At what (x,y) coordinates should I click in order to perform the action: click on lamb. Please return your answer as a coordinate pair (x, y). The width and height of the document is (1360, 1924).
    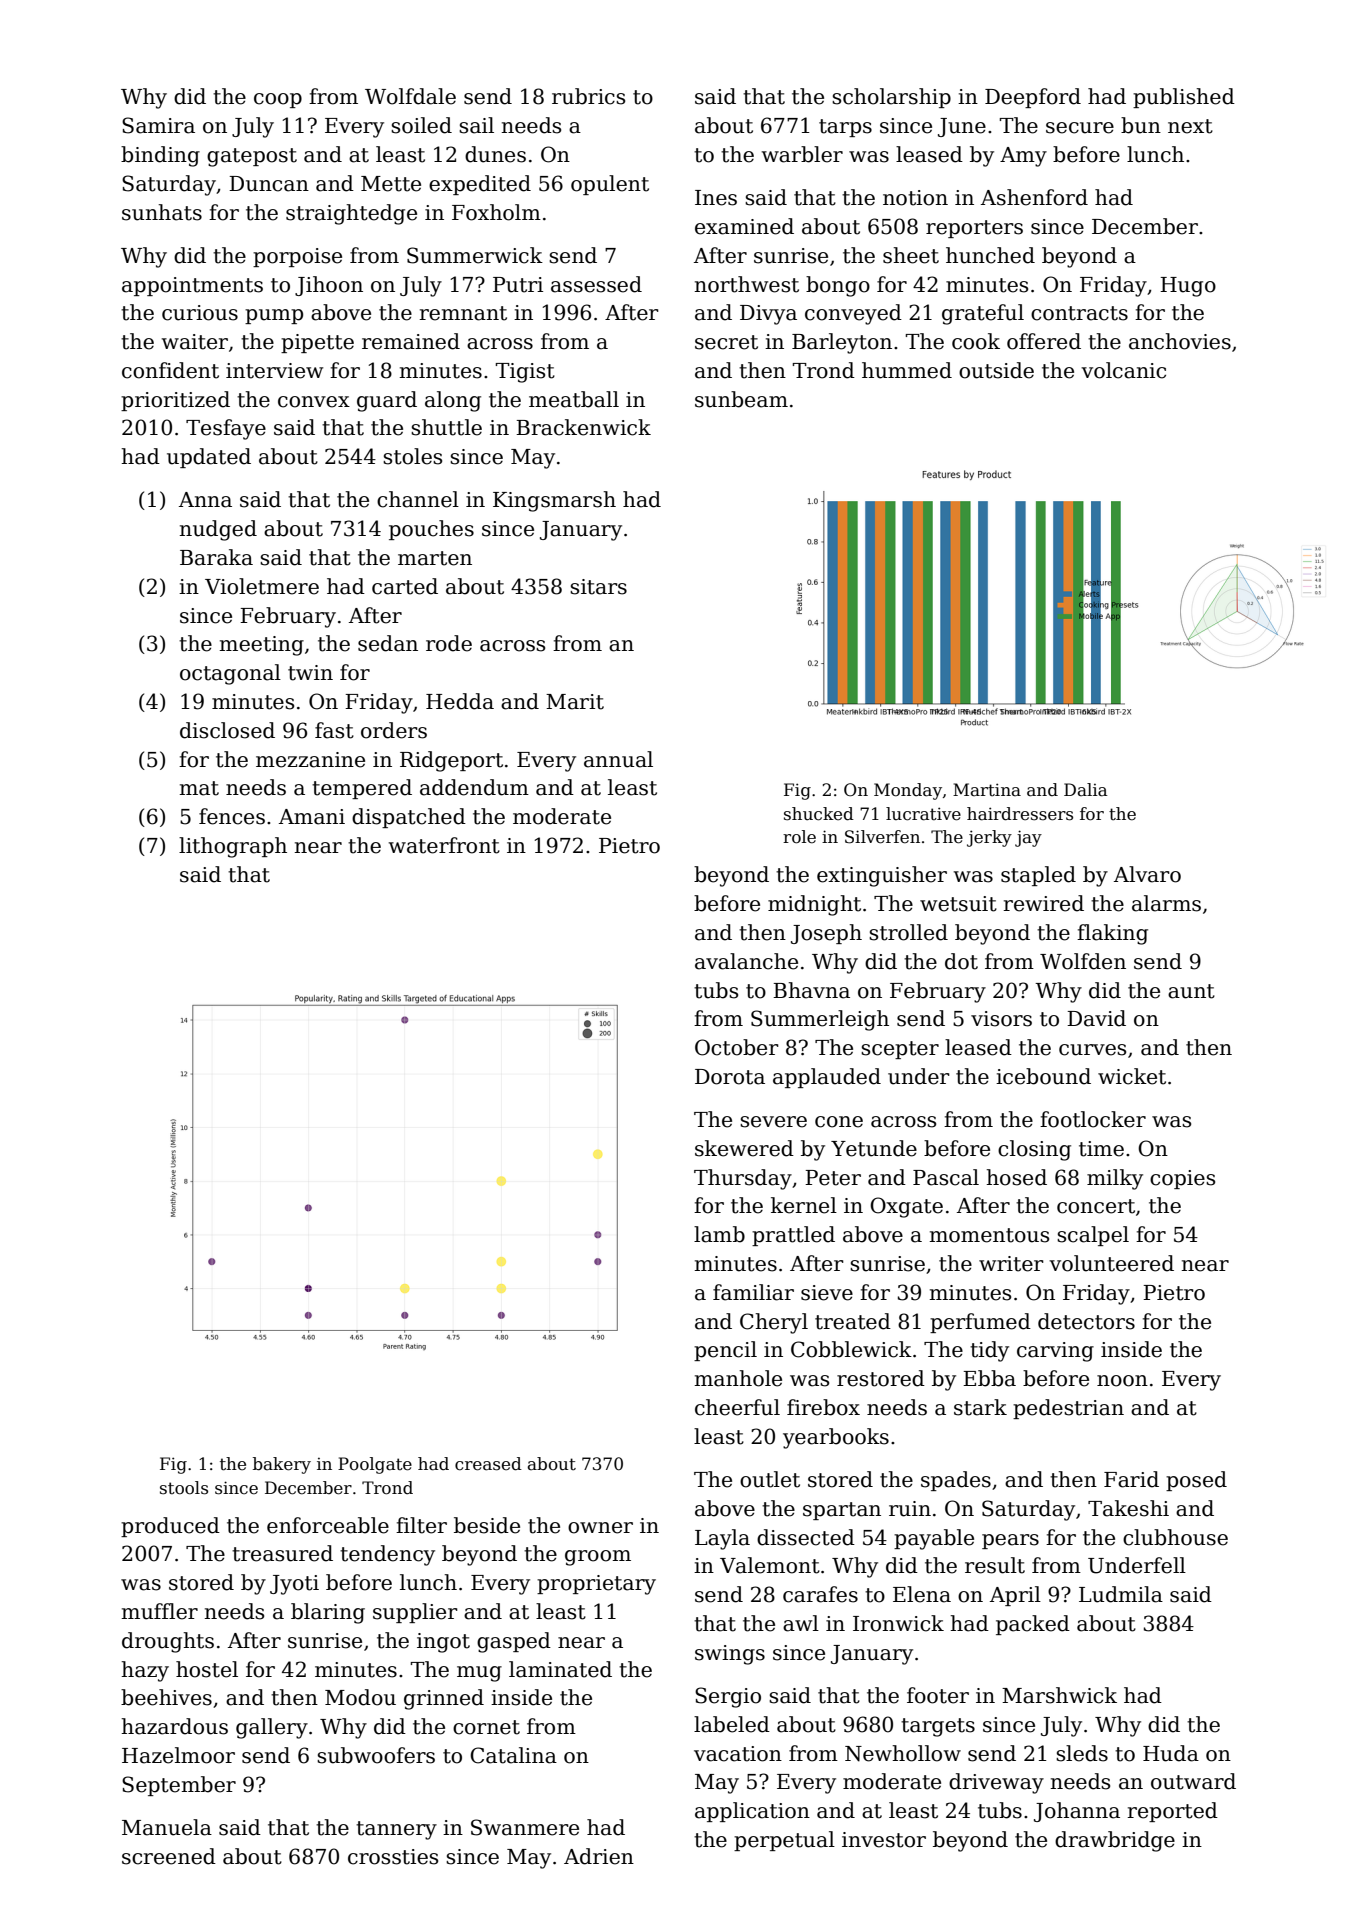
    Looking at the image, I should click on (719, 1234).
